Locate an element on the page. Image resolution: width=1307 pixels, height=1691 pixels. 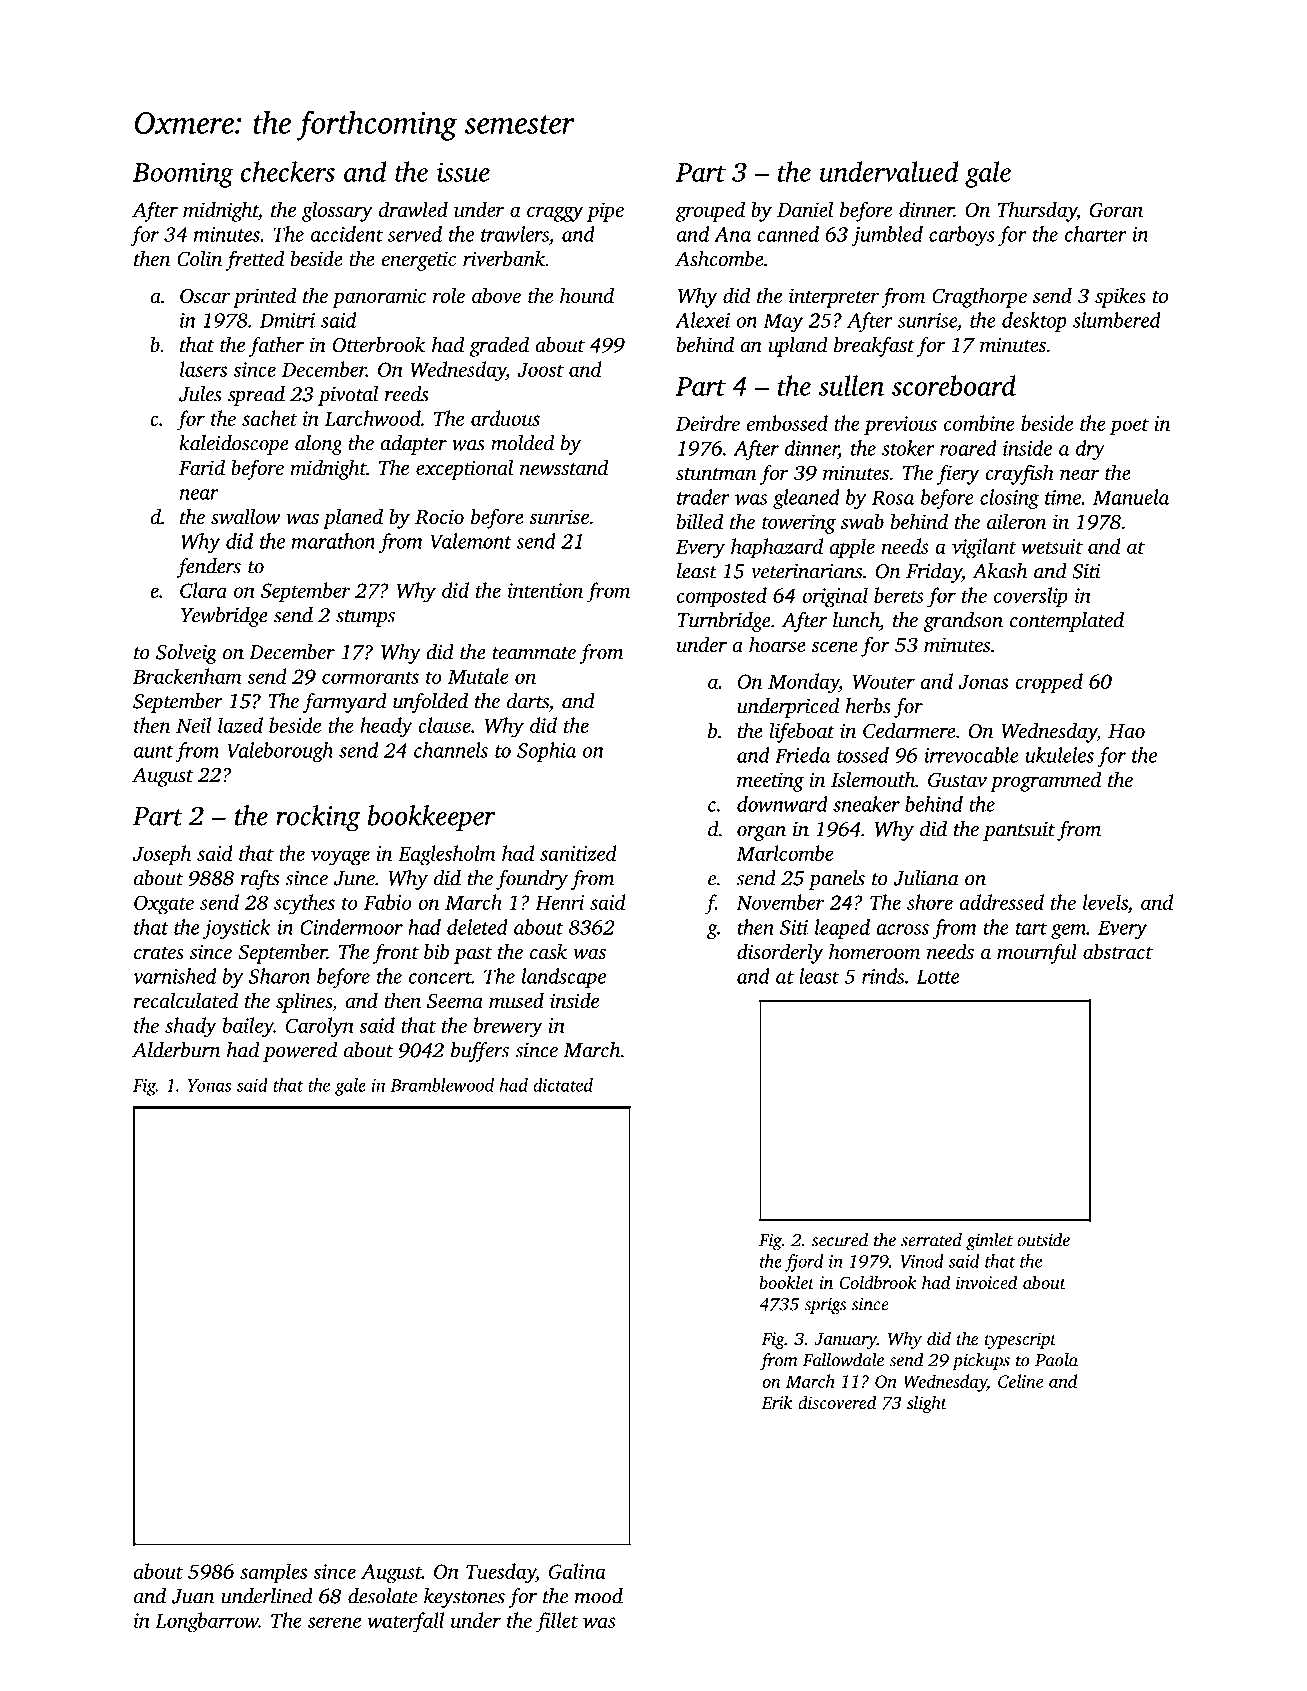
Goran is located at coordinates (1116, 210).
